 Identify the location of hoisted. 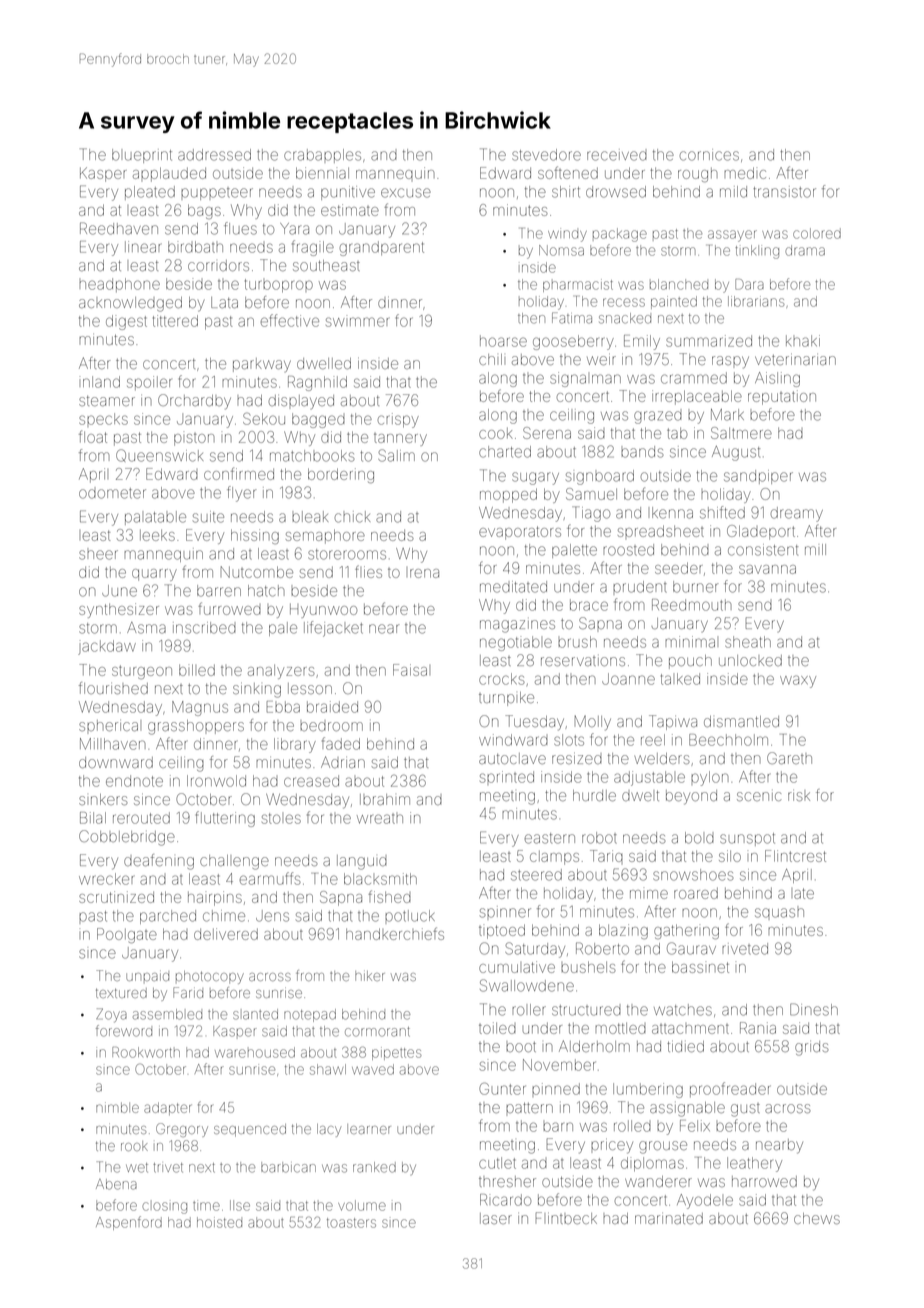
(219, 1222).
